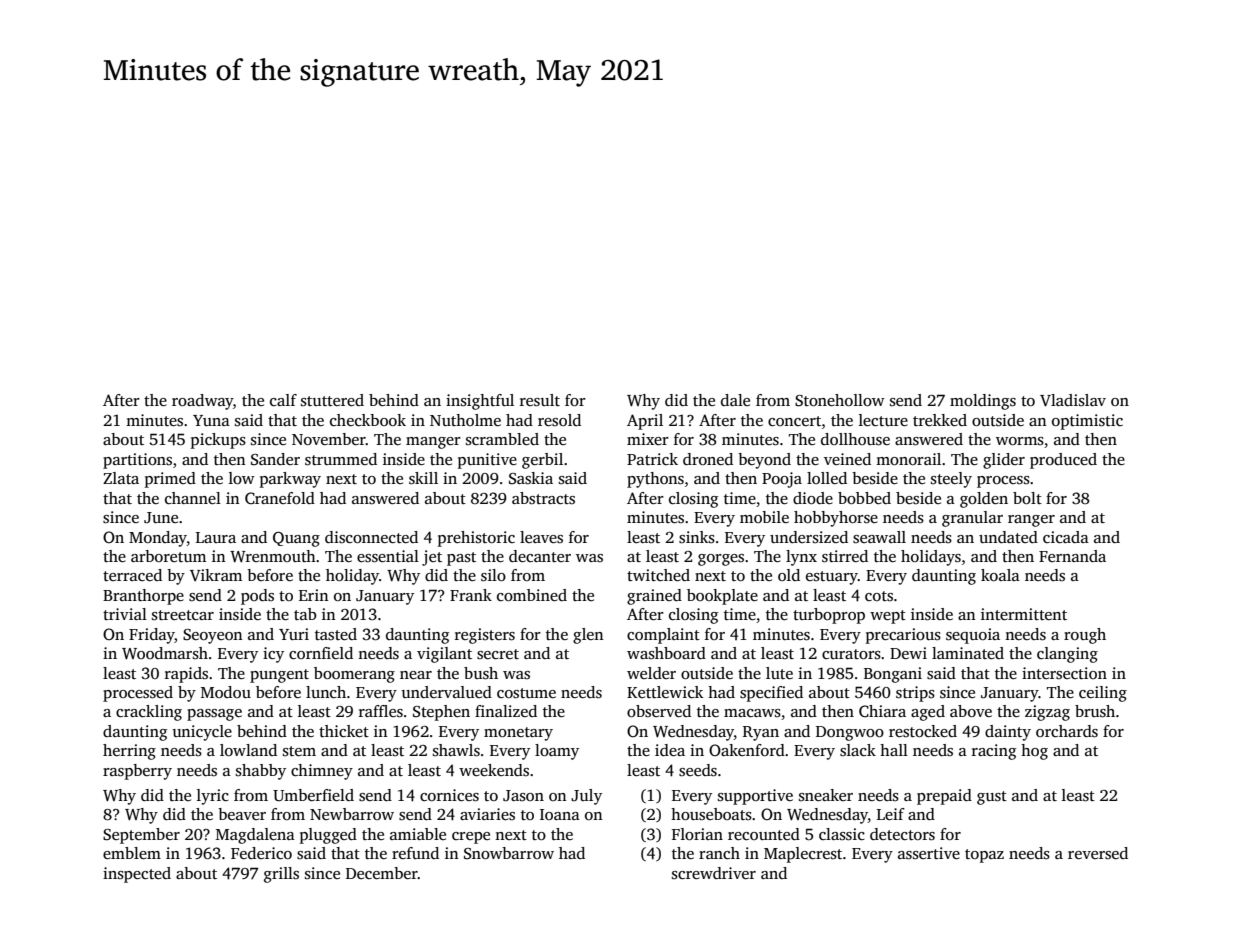 This screenshot has height=952, width=1233. I want to click on costume, so click(526, 693).
